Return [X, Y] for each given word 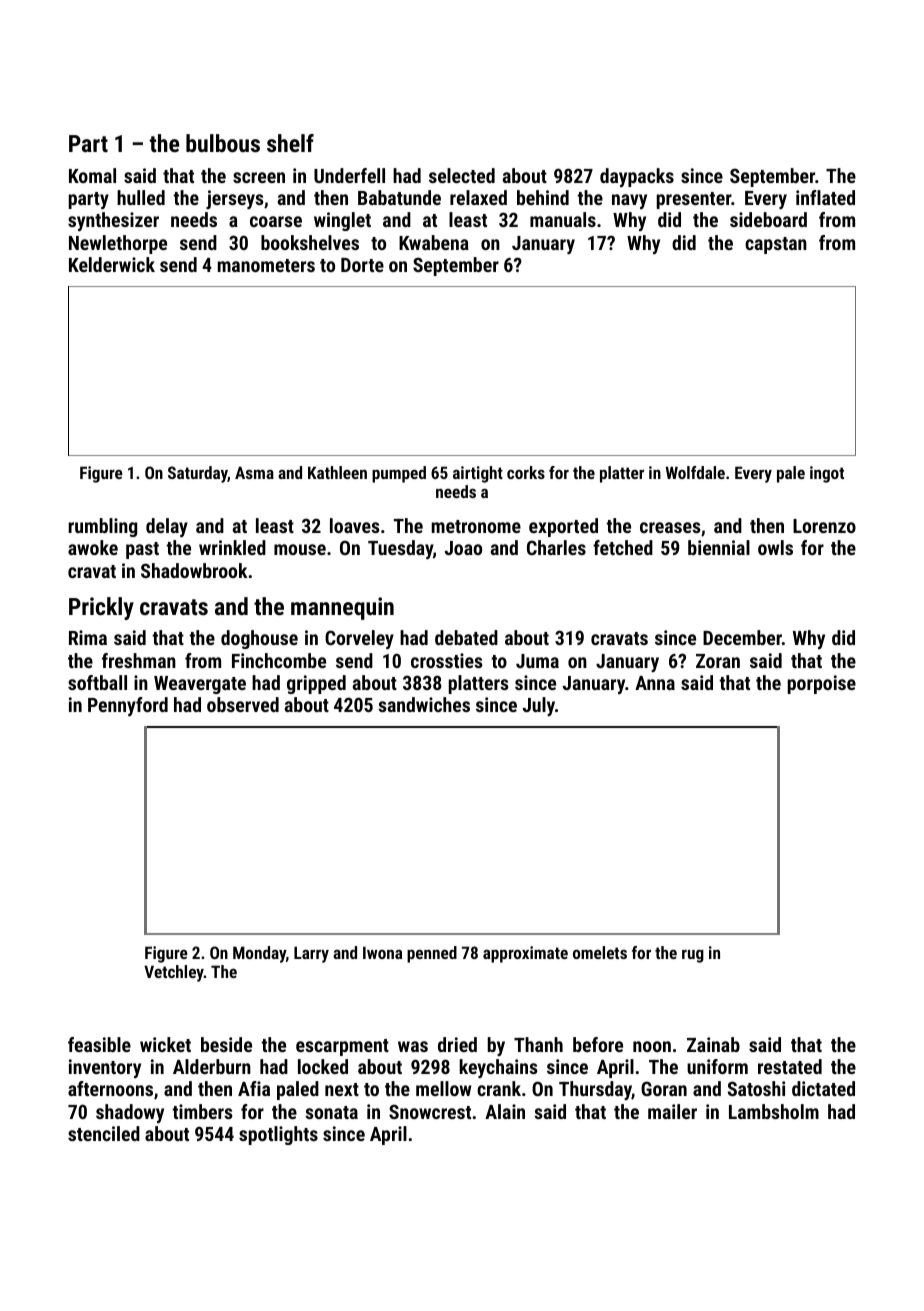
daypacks [637, 177]
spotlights [278, 1135]
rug [693, 956]
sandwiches [424, 704]
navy [629, 201]
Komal [92, 175]
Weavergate [200, 685]
